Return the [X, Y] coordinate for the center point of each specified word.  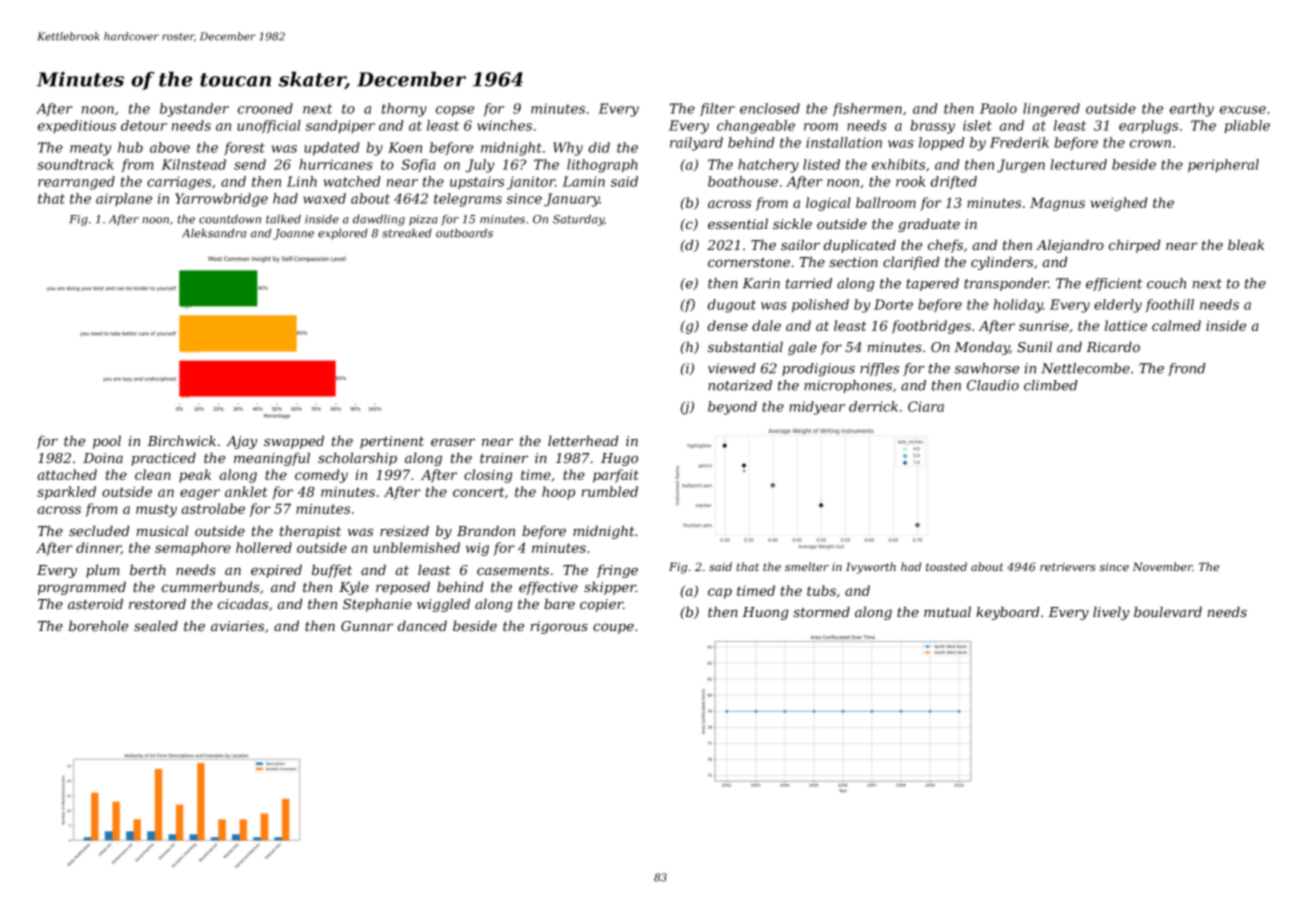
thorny [404, 110]
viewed [732, 368]
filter [717, 109]
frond [1187, 369]
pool [107, 442]
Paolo [998, 108]
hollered [264, 547]
